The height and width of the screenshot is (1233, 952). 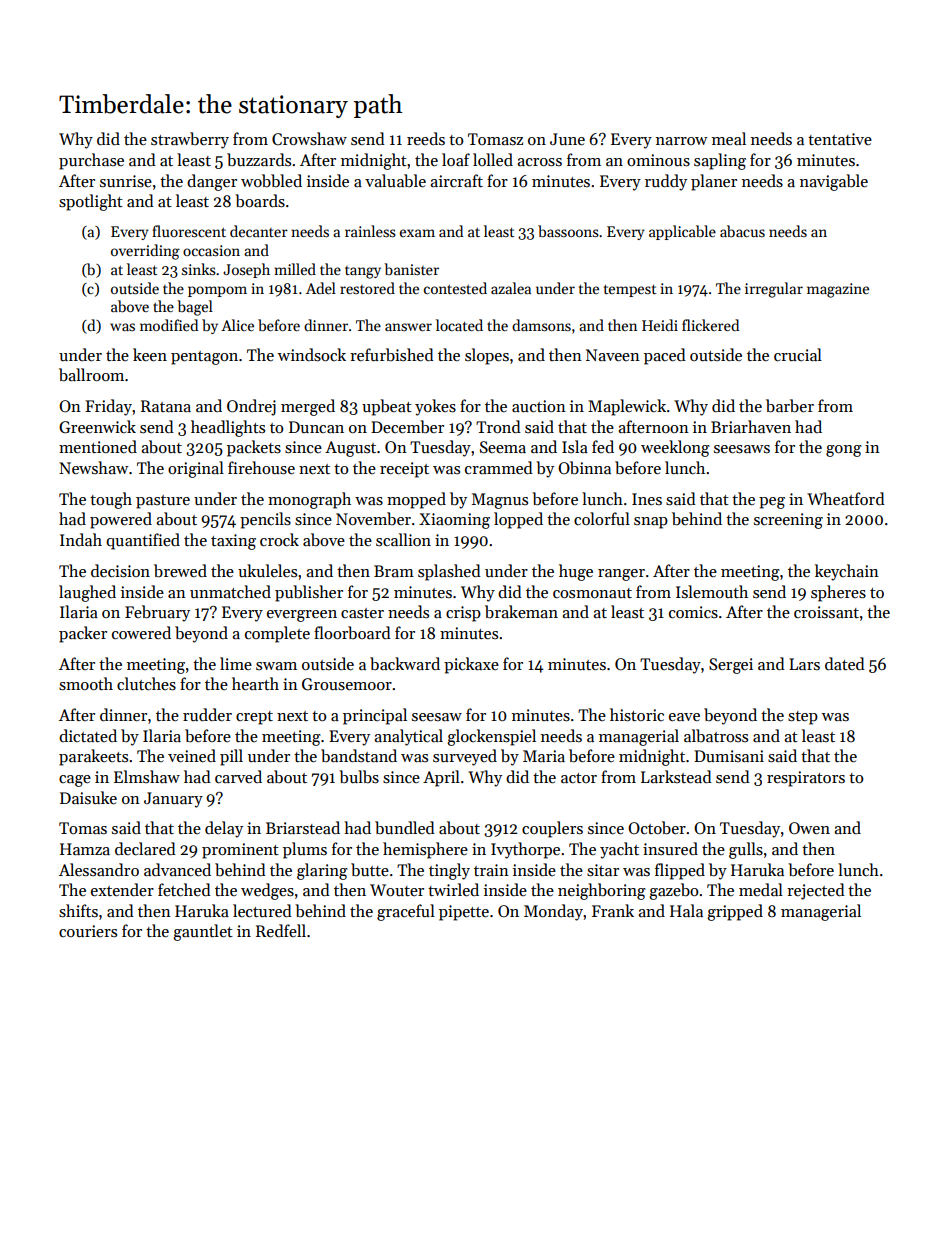 I want to click on declared, so click(x=145, y=848).
